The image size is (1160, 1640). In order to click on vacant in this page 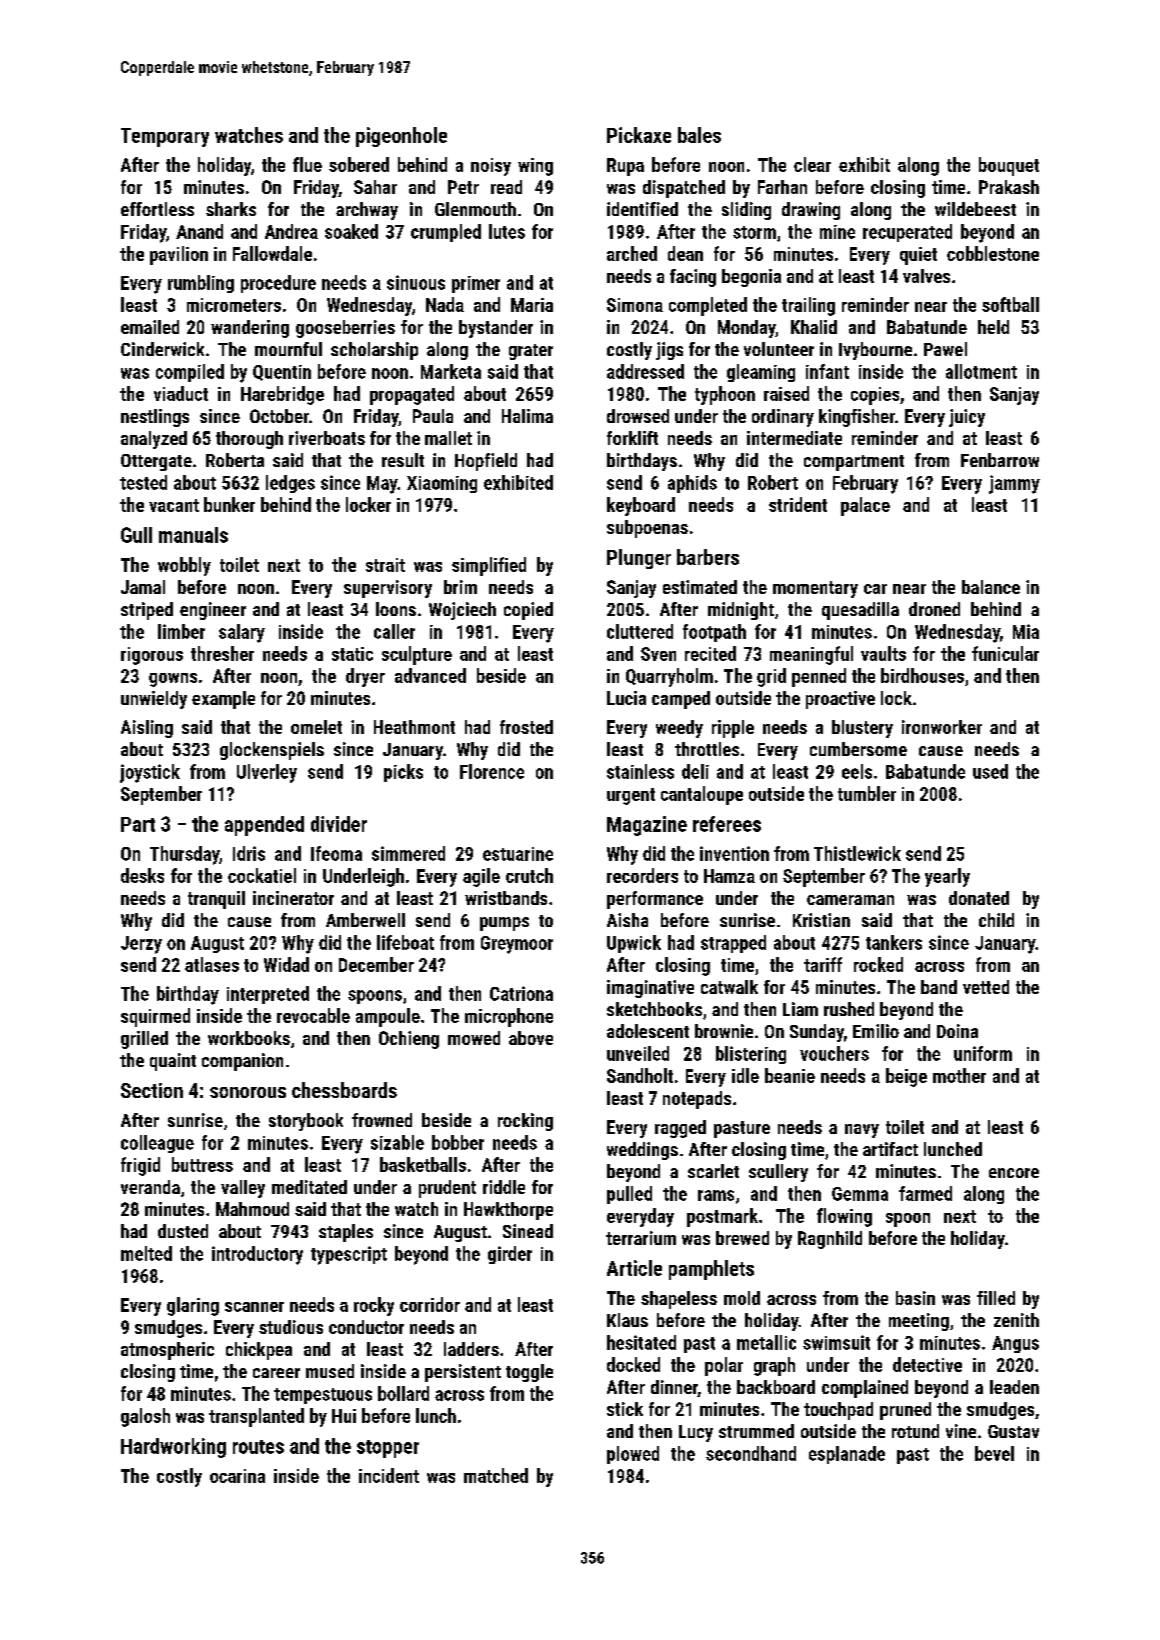, I will do `click(174, 505)`.
